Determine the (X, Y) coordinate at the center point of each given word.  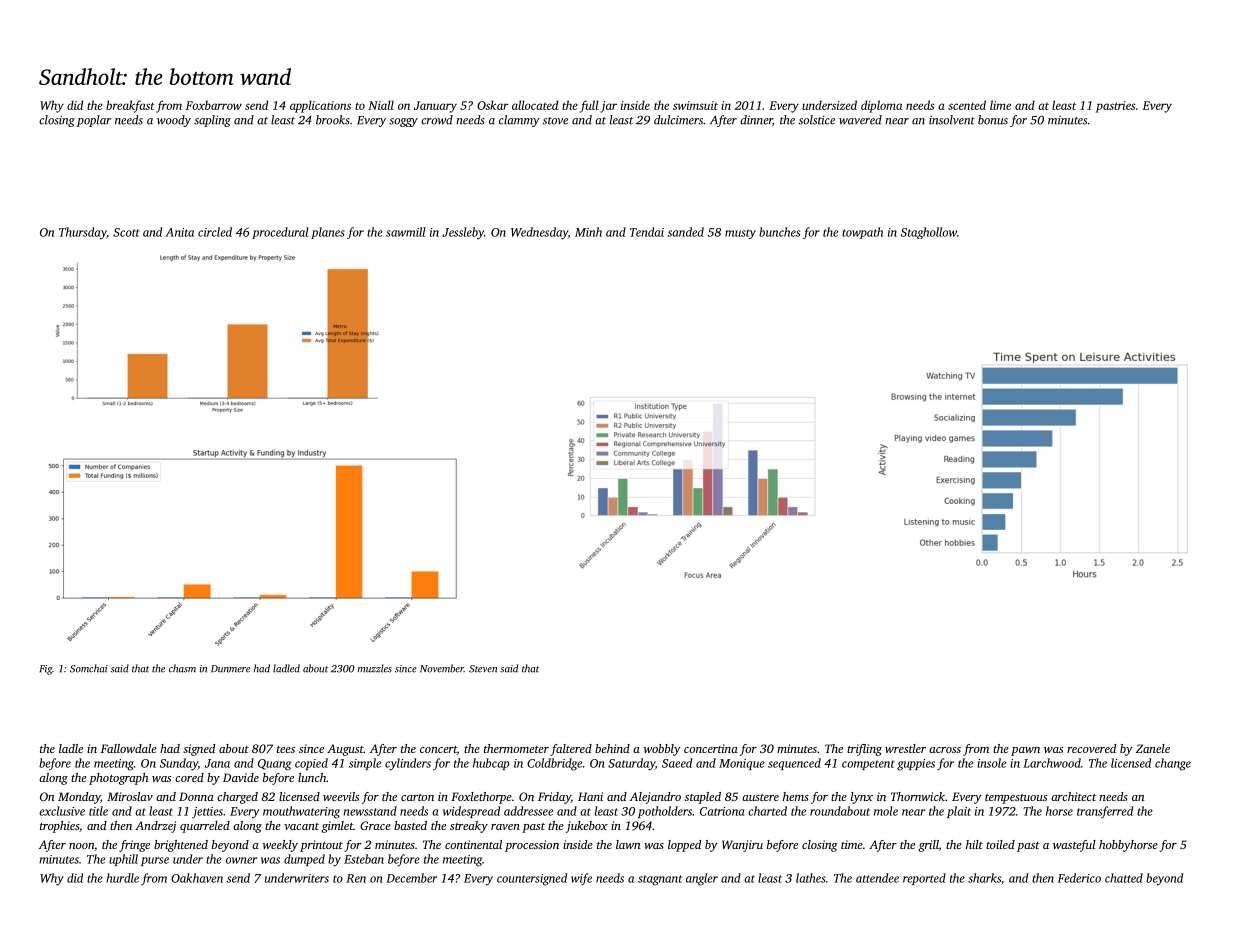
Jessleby (463, 233)
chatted (1124, 878)
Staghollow (929, 233)
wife (581, 879)
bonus (993, 120)
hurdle (122, 878)
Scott (126, 232)
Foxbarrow (214, 105)
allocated (535, 105)
